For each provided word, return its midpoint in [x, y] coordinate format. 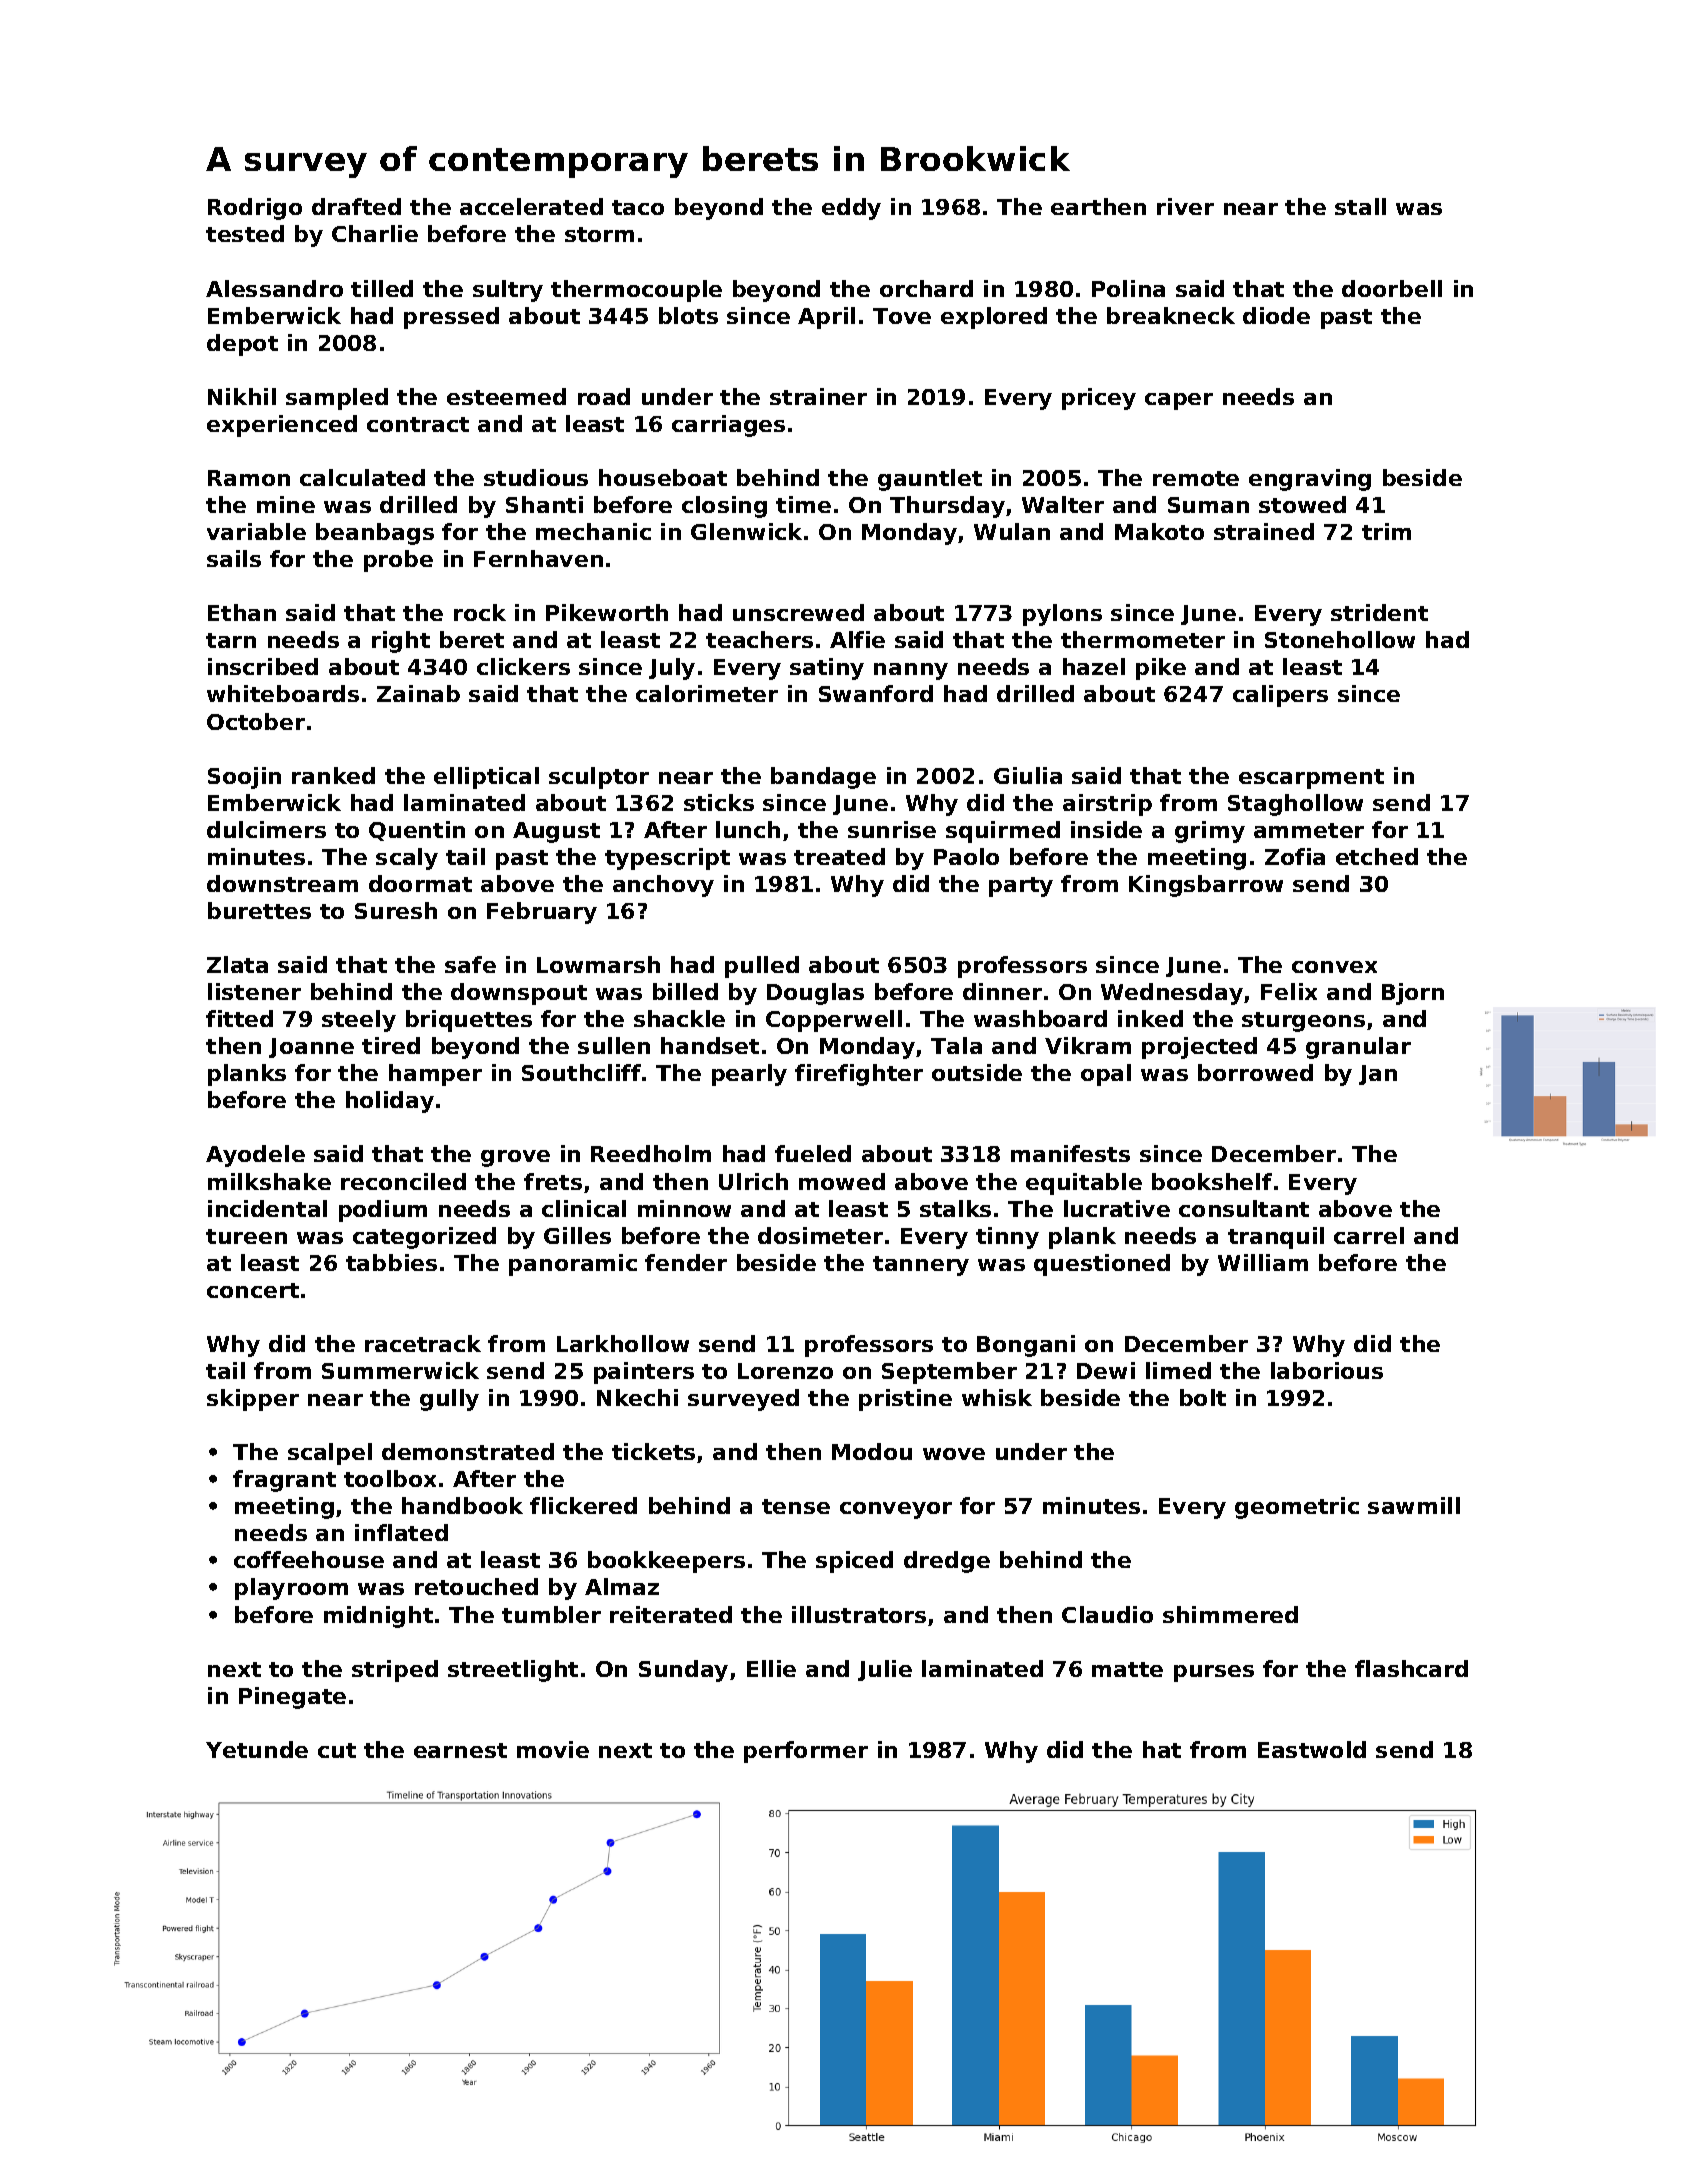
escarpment [1311, 779]
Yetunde [257, 1749]
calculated [362, 477]
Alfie [857, 639]
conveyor [896, 1510]
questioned [1102, 1265]
